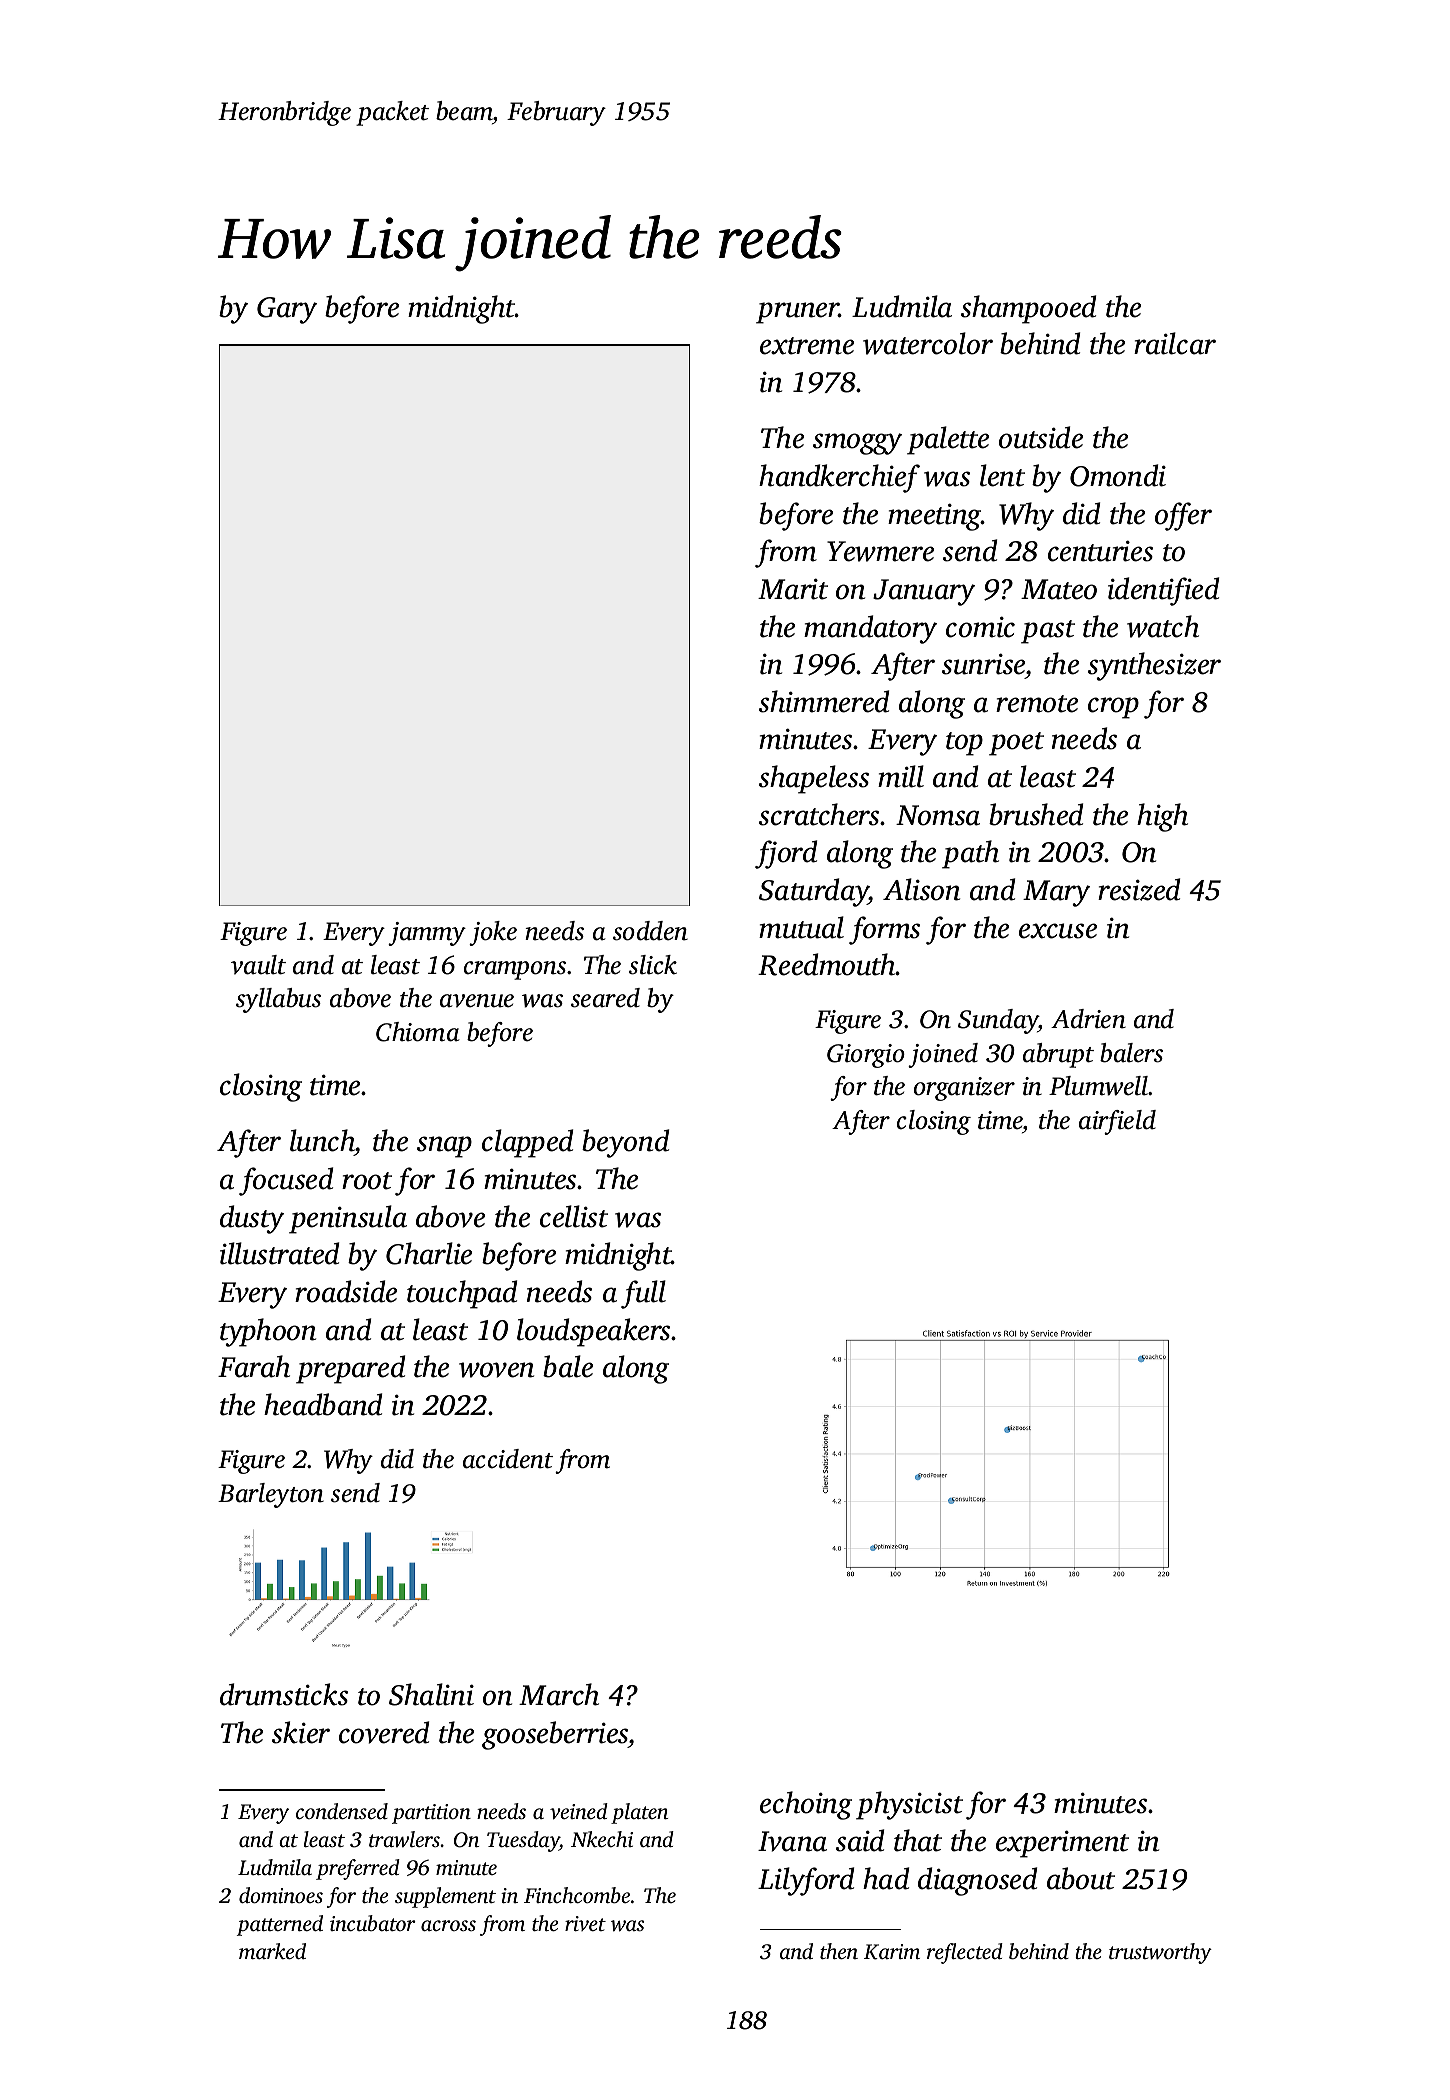 Image resolution: width=1450 pixels, height=2100 pixels. Describe the element at coordinates (1163, 591) in the screenshot. I see `identified` at that location.
